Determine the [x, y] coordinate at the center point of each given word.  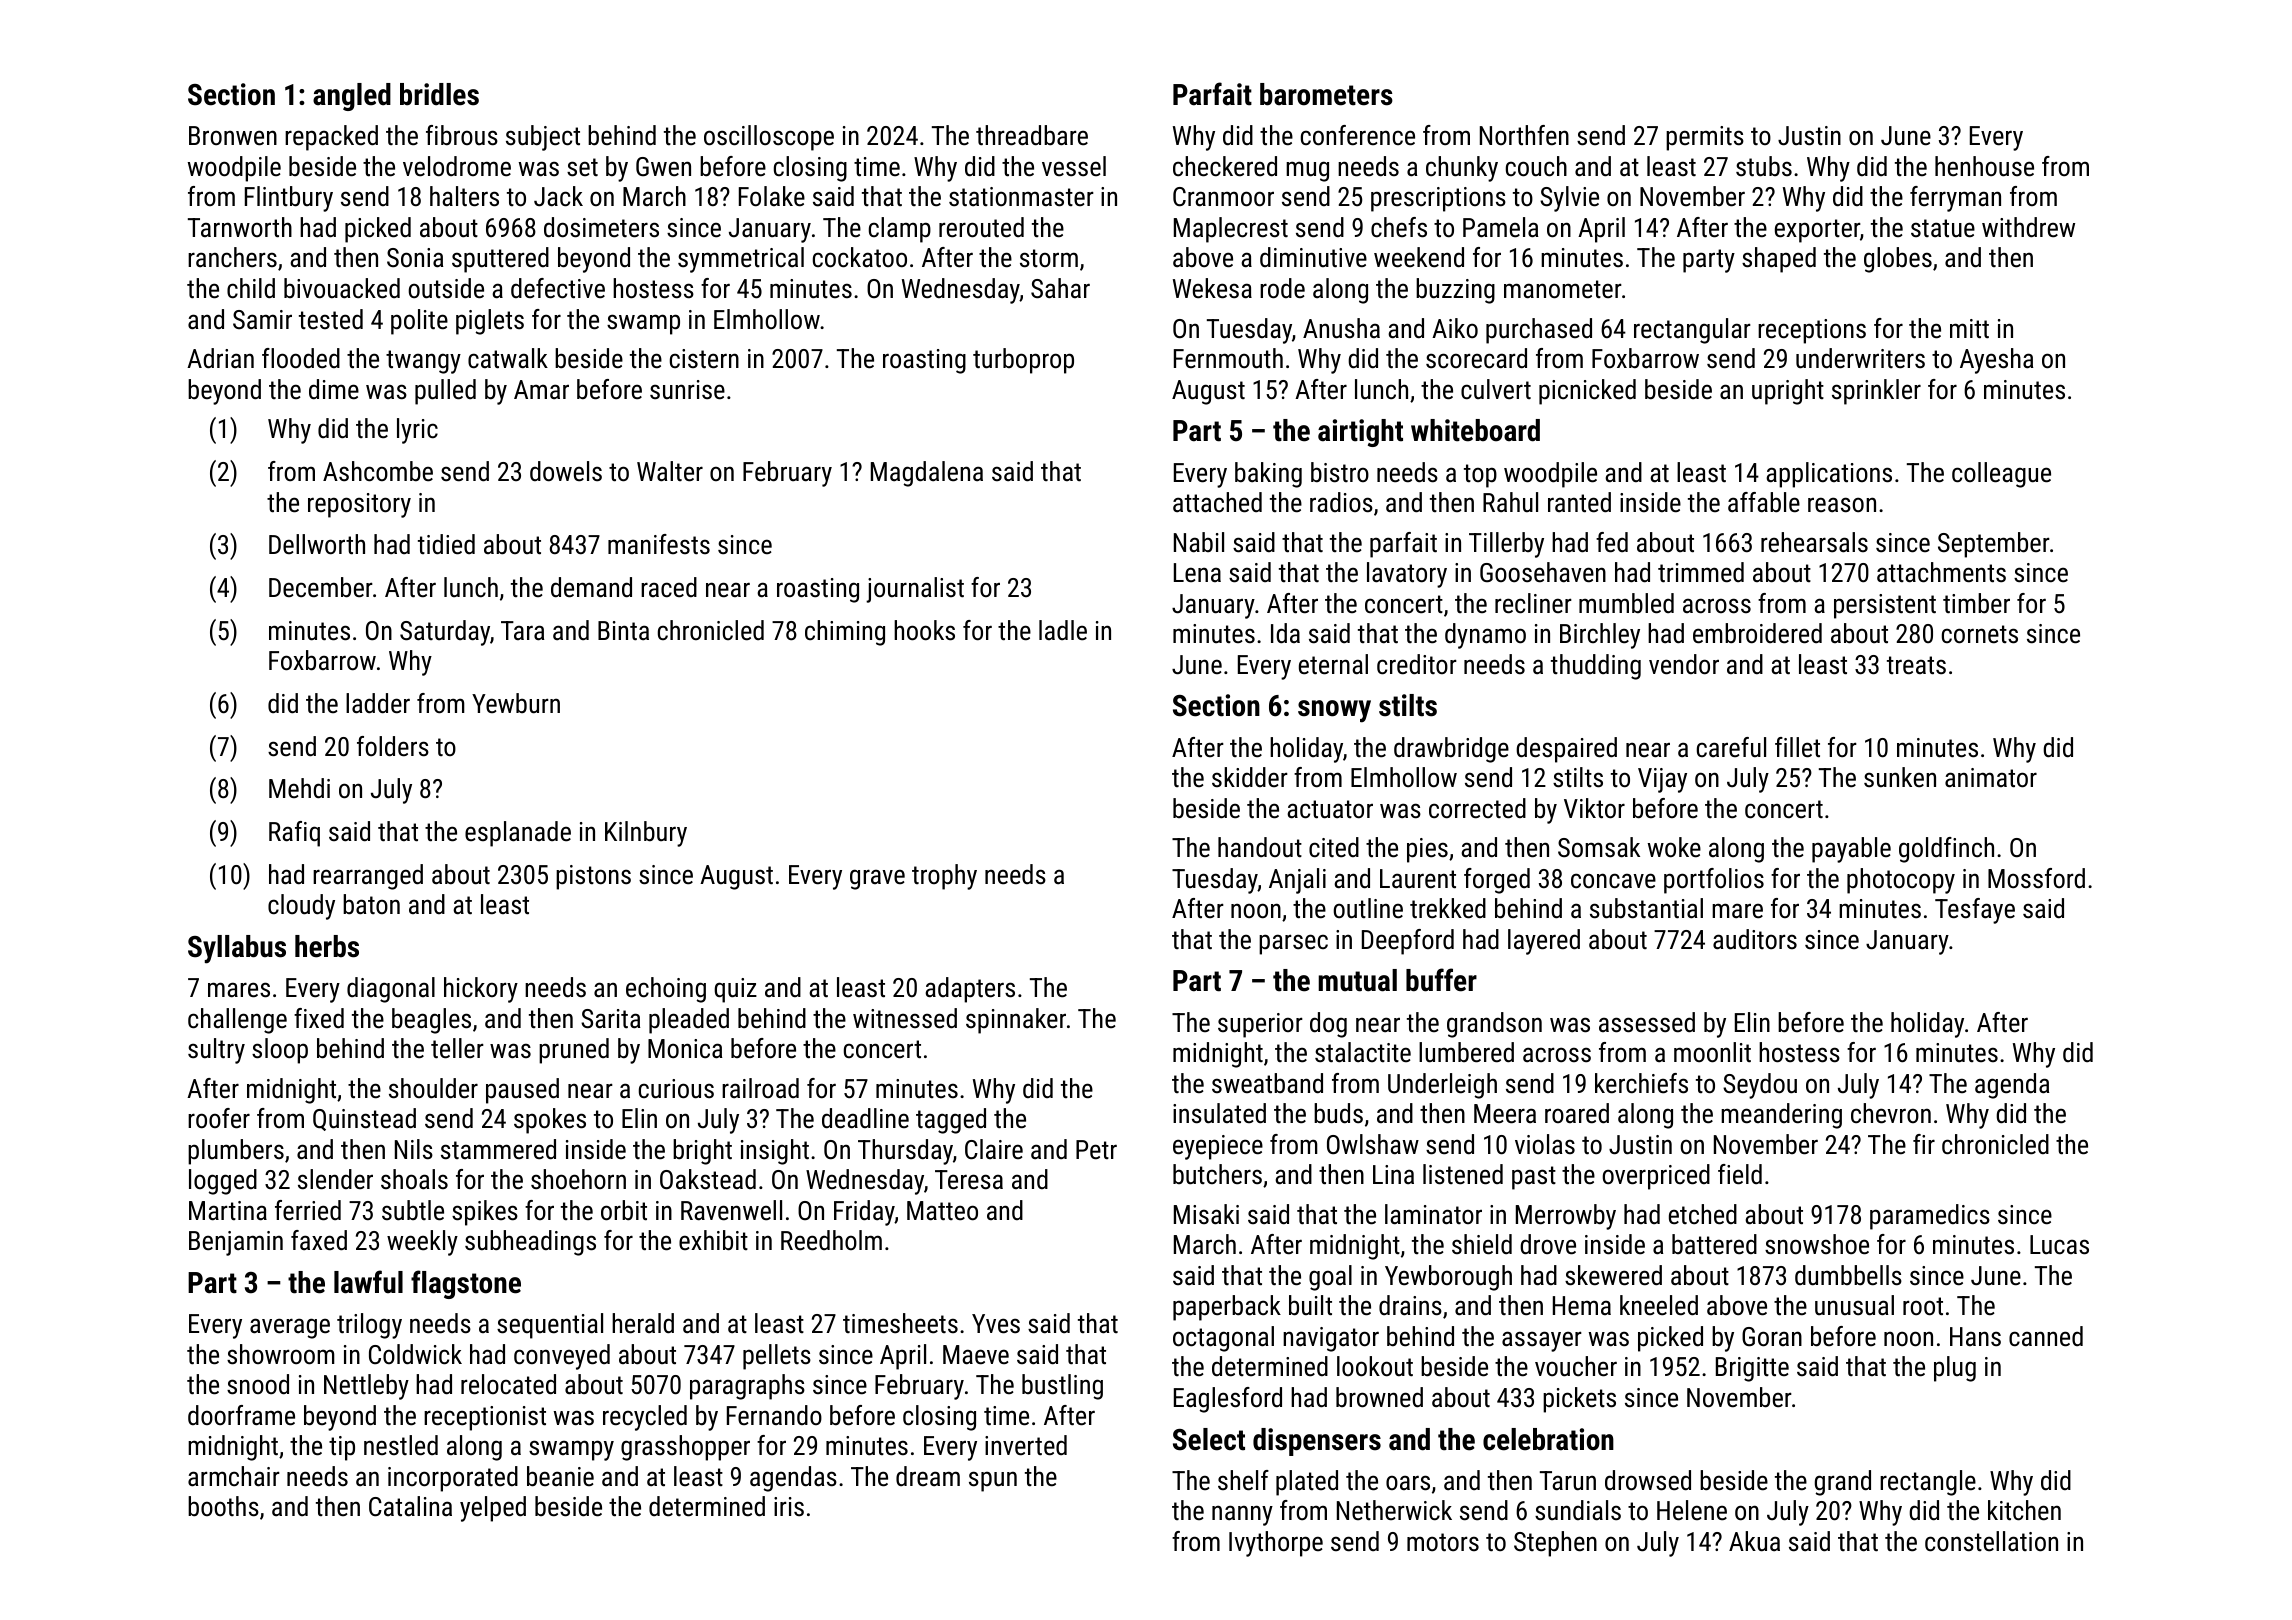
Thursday [905, 1152]
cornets [1980, 634]
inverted [1026, 1445]
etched [1703, 1214]
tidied [446, 544]
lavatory [1407, 575]
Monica [685, 1049]
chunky [1462, 169]
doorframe [241, 1415]
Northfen [1524, 135]
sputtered [500, 260]
